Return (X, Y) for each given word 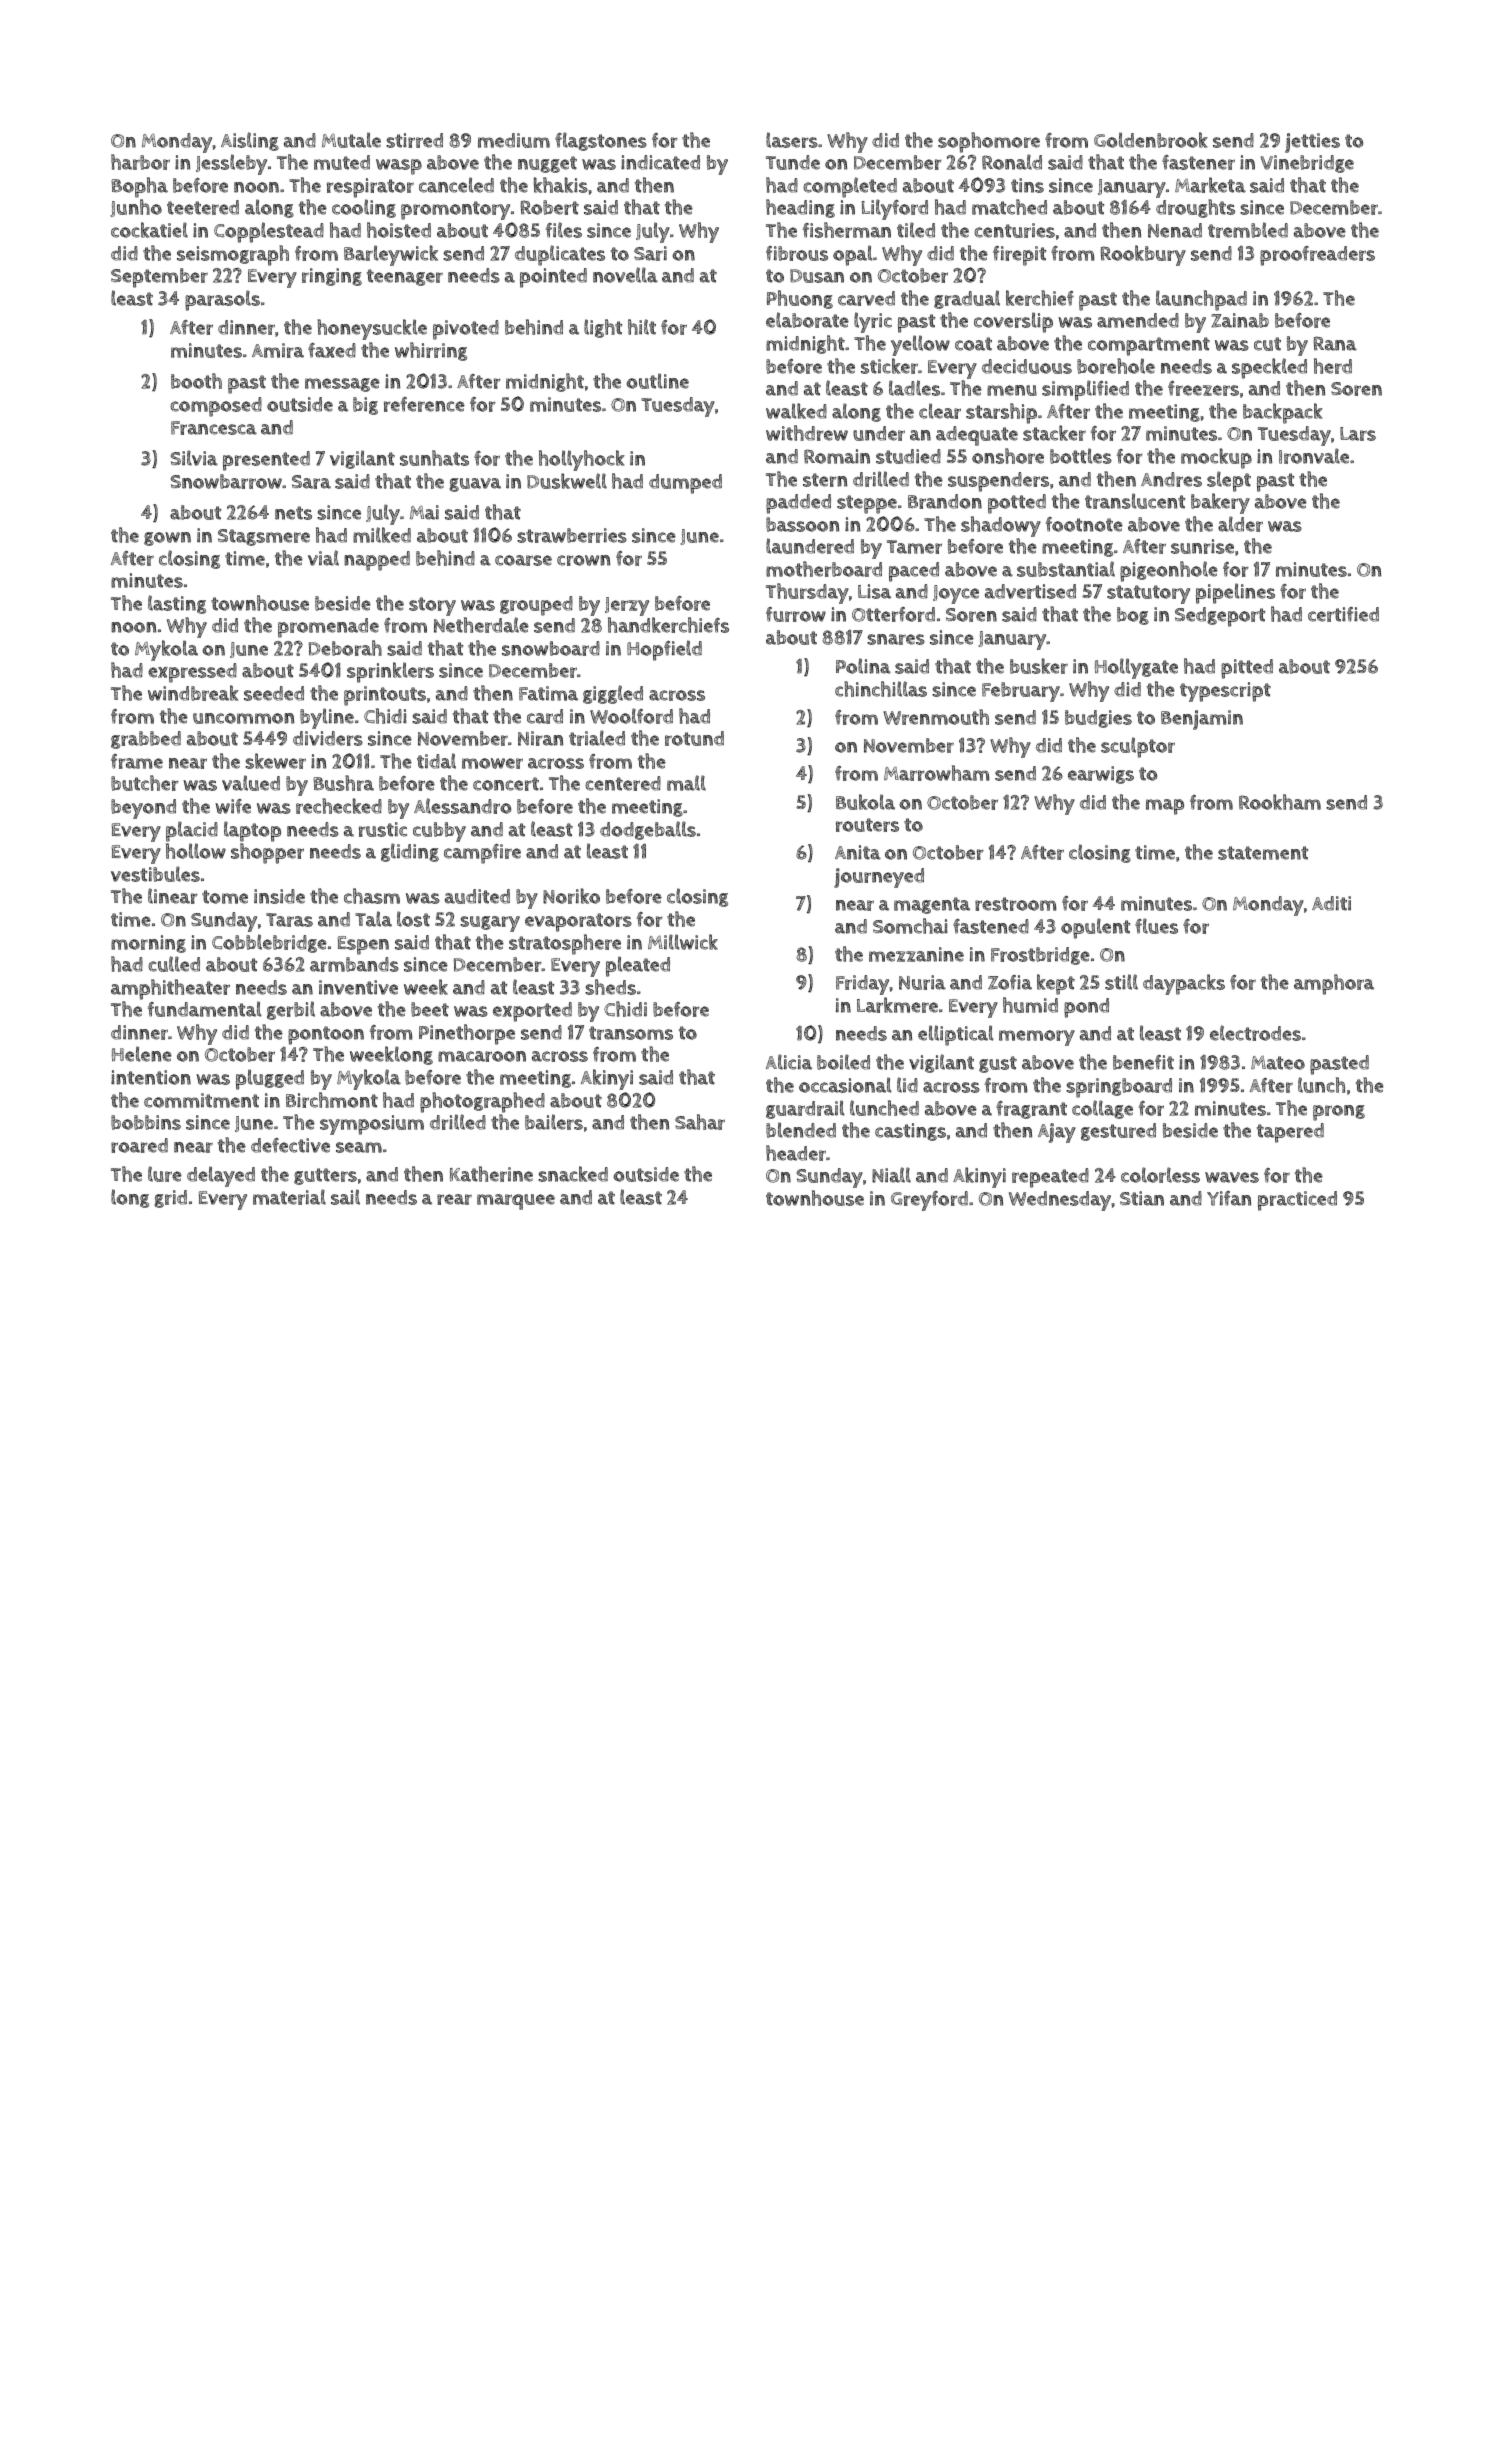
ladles (914, 388)
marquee (516, 1202)
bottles (1081, 456)
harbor (140, 162)
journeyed (879, 878)
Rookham (1280, 802)
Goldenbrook (1151, 140)
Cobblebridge (269, 943)
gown (167, 539)
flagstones (601, 141)
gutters (325, 1176)
